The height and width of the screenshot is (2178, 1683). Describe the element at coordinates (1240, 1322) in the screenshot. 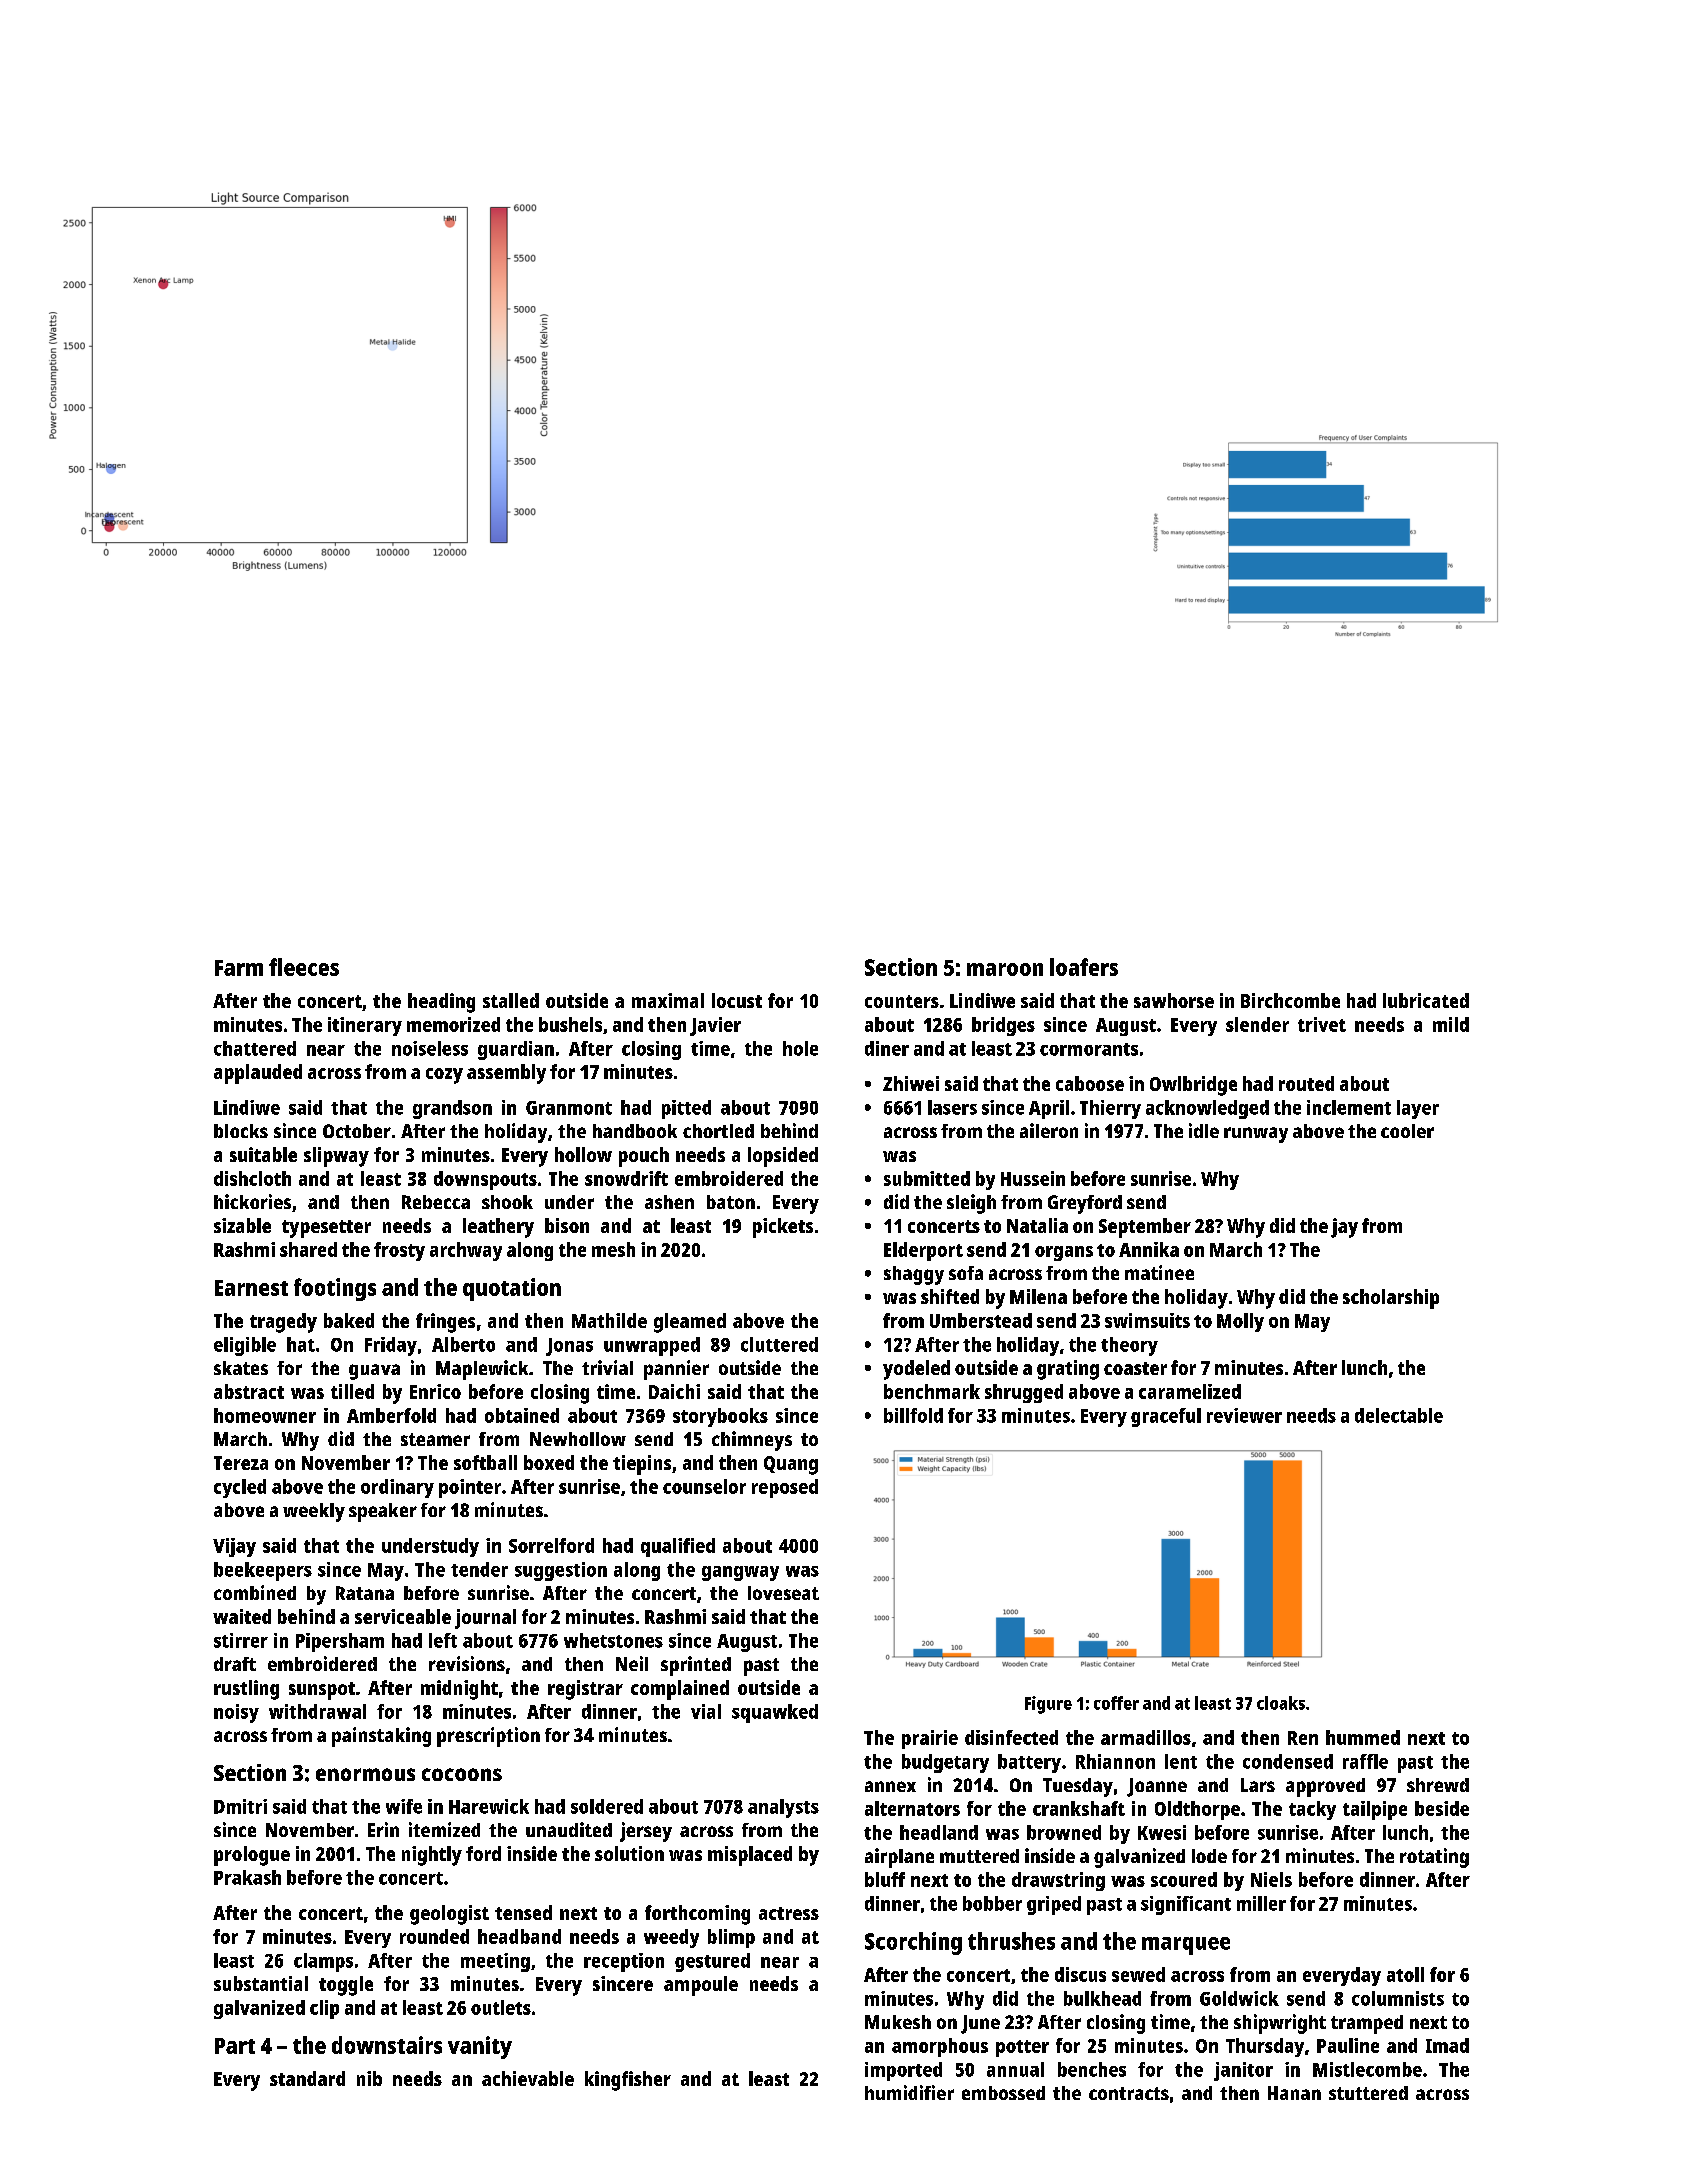

I see `Molly` at that location.
